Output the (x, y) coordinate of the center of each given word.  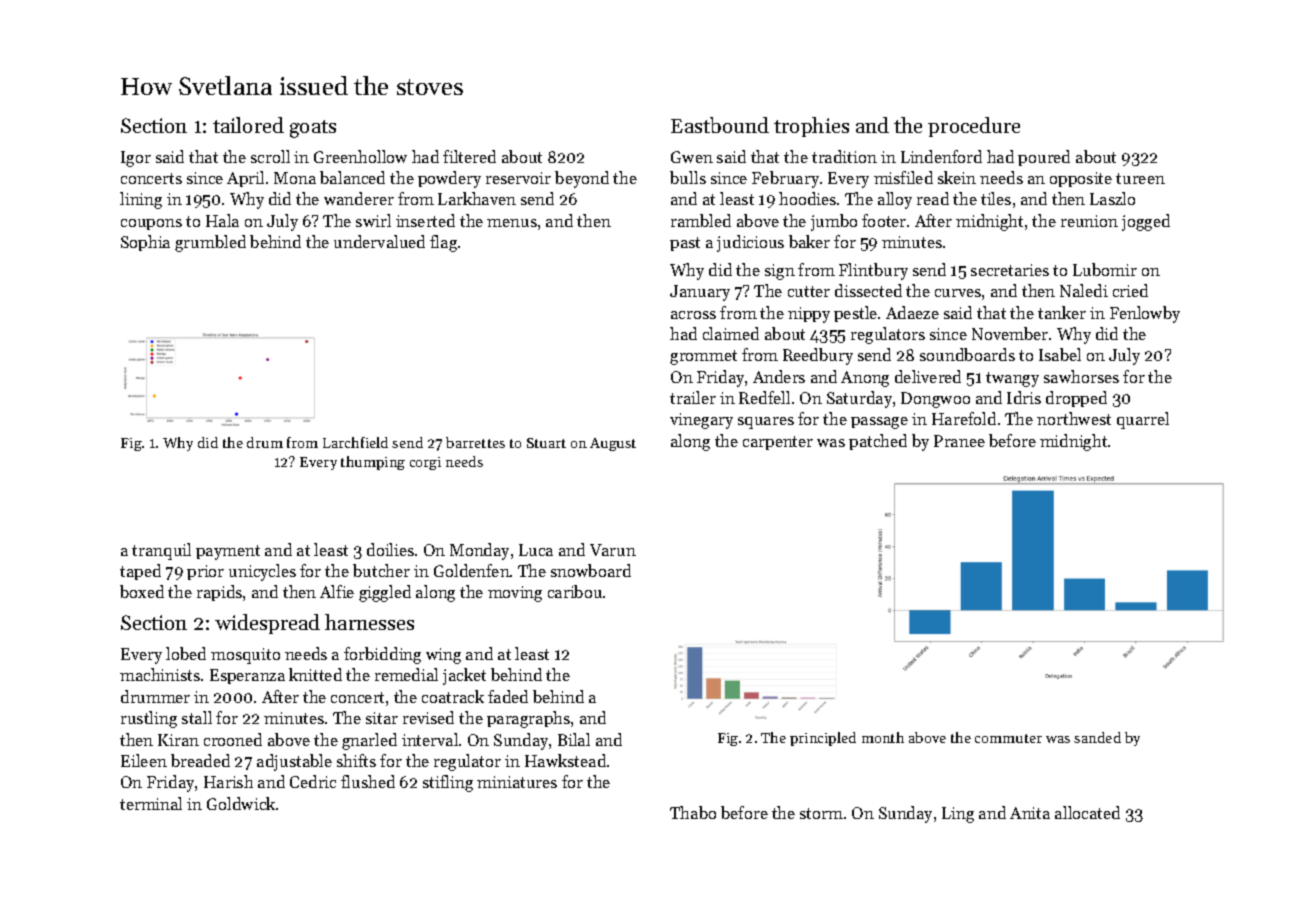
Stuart (546, 443)
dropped (1076, 399)
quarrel (1143, 420)
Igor (136, 159)
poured (1044, 158)
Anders (779, 376)
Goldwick (241, 803)
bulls (688, 177)
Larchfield (355, 442)
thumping (373, 463)
